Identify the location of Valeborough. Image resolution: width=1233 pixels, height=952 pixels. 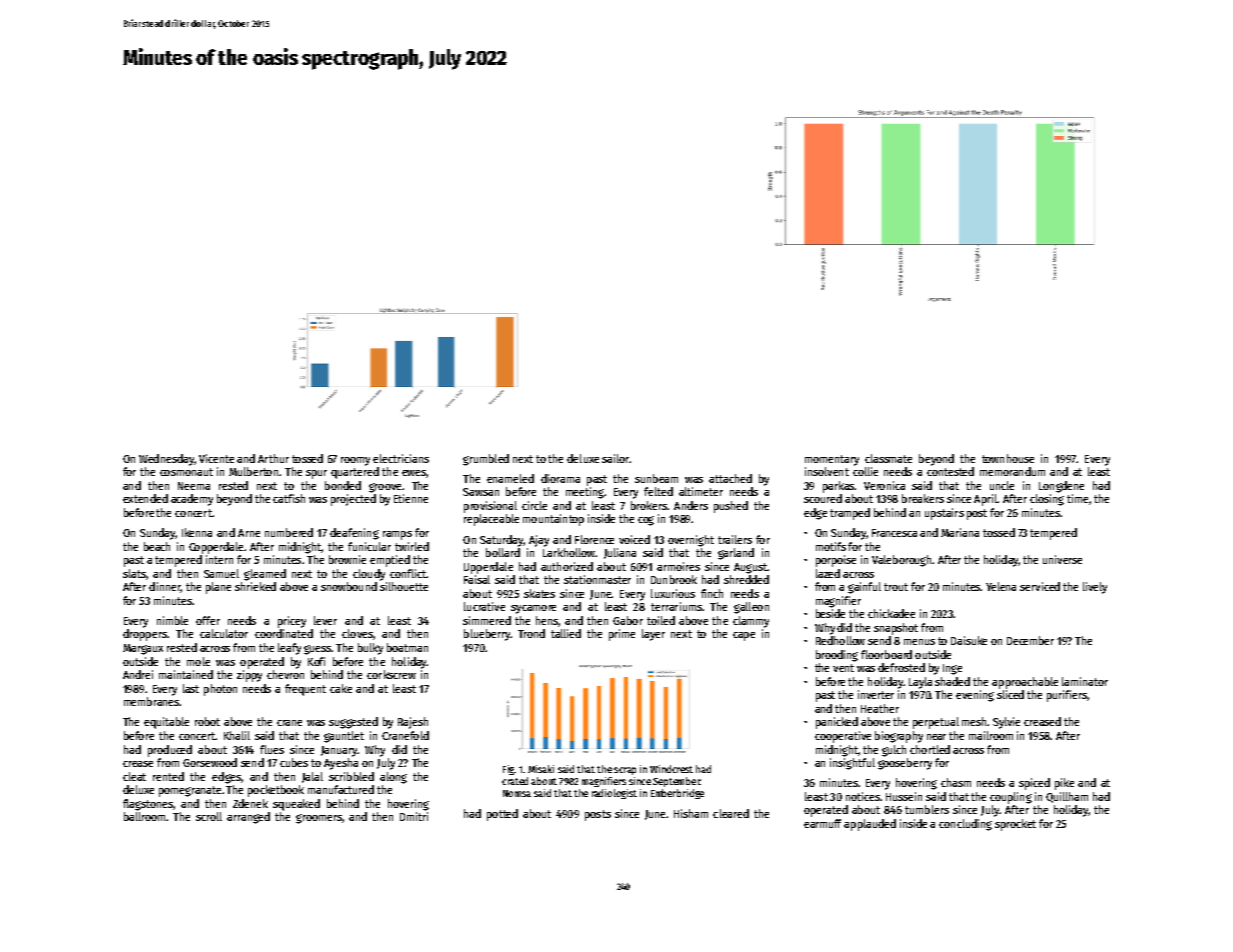
(902, 561).
